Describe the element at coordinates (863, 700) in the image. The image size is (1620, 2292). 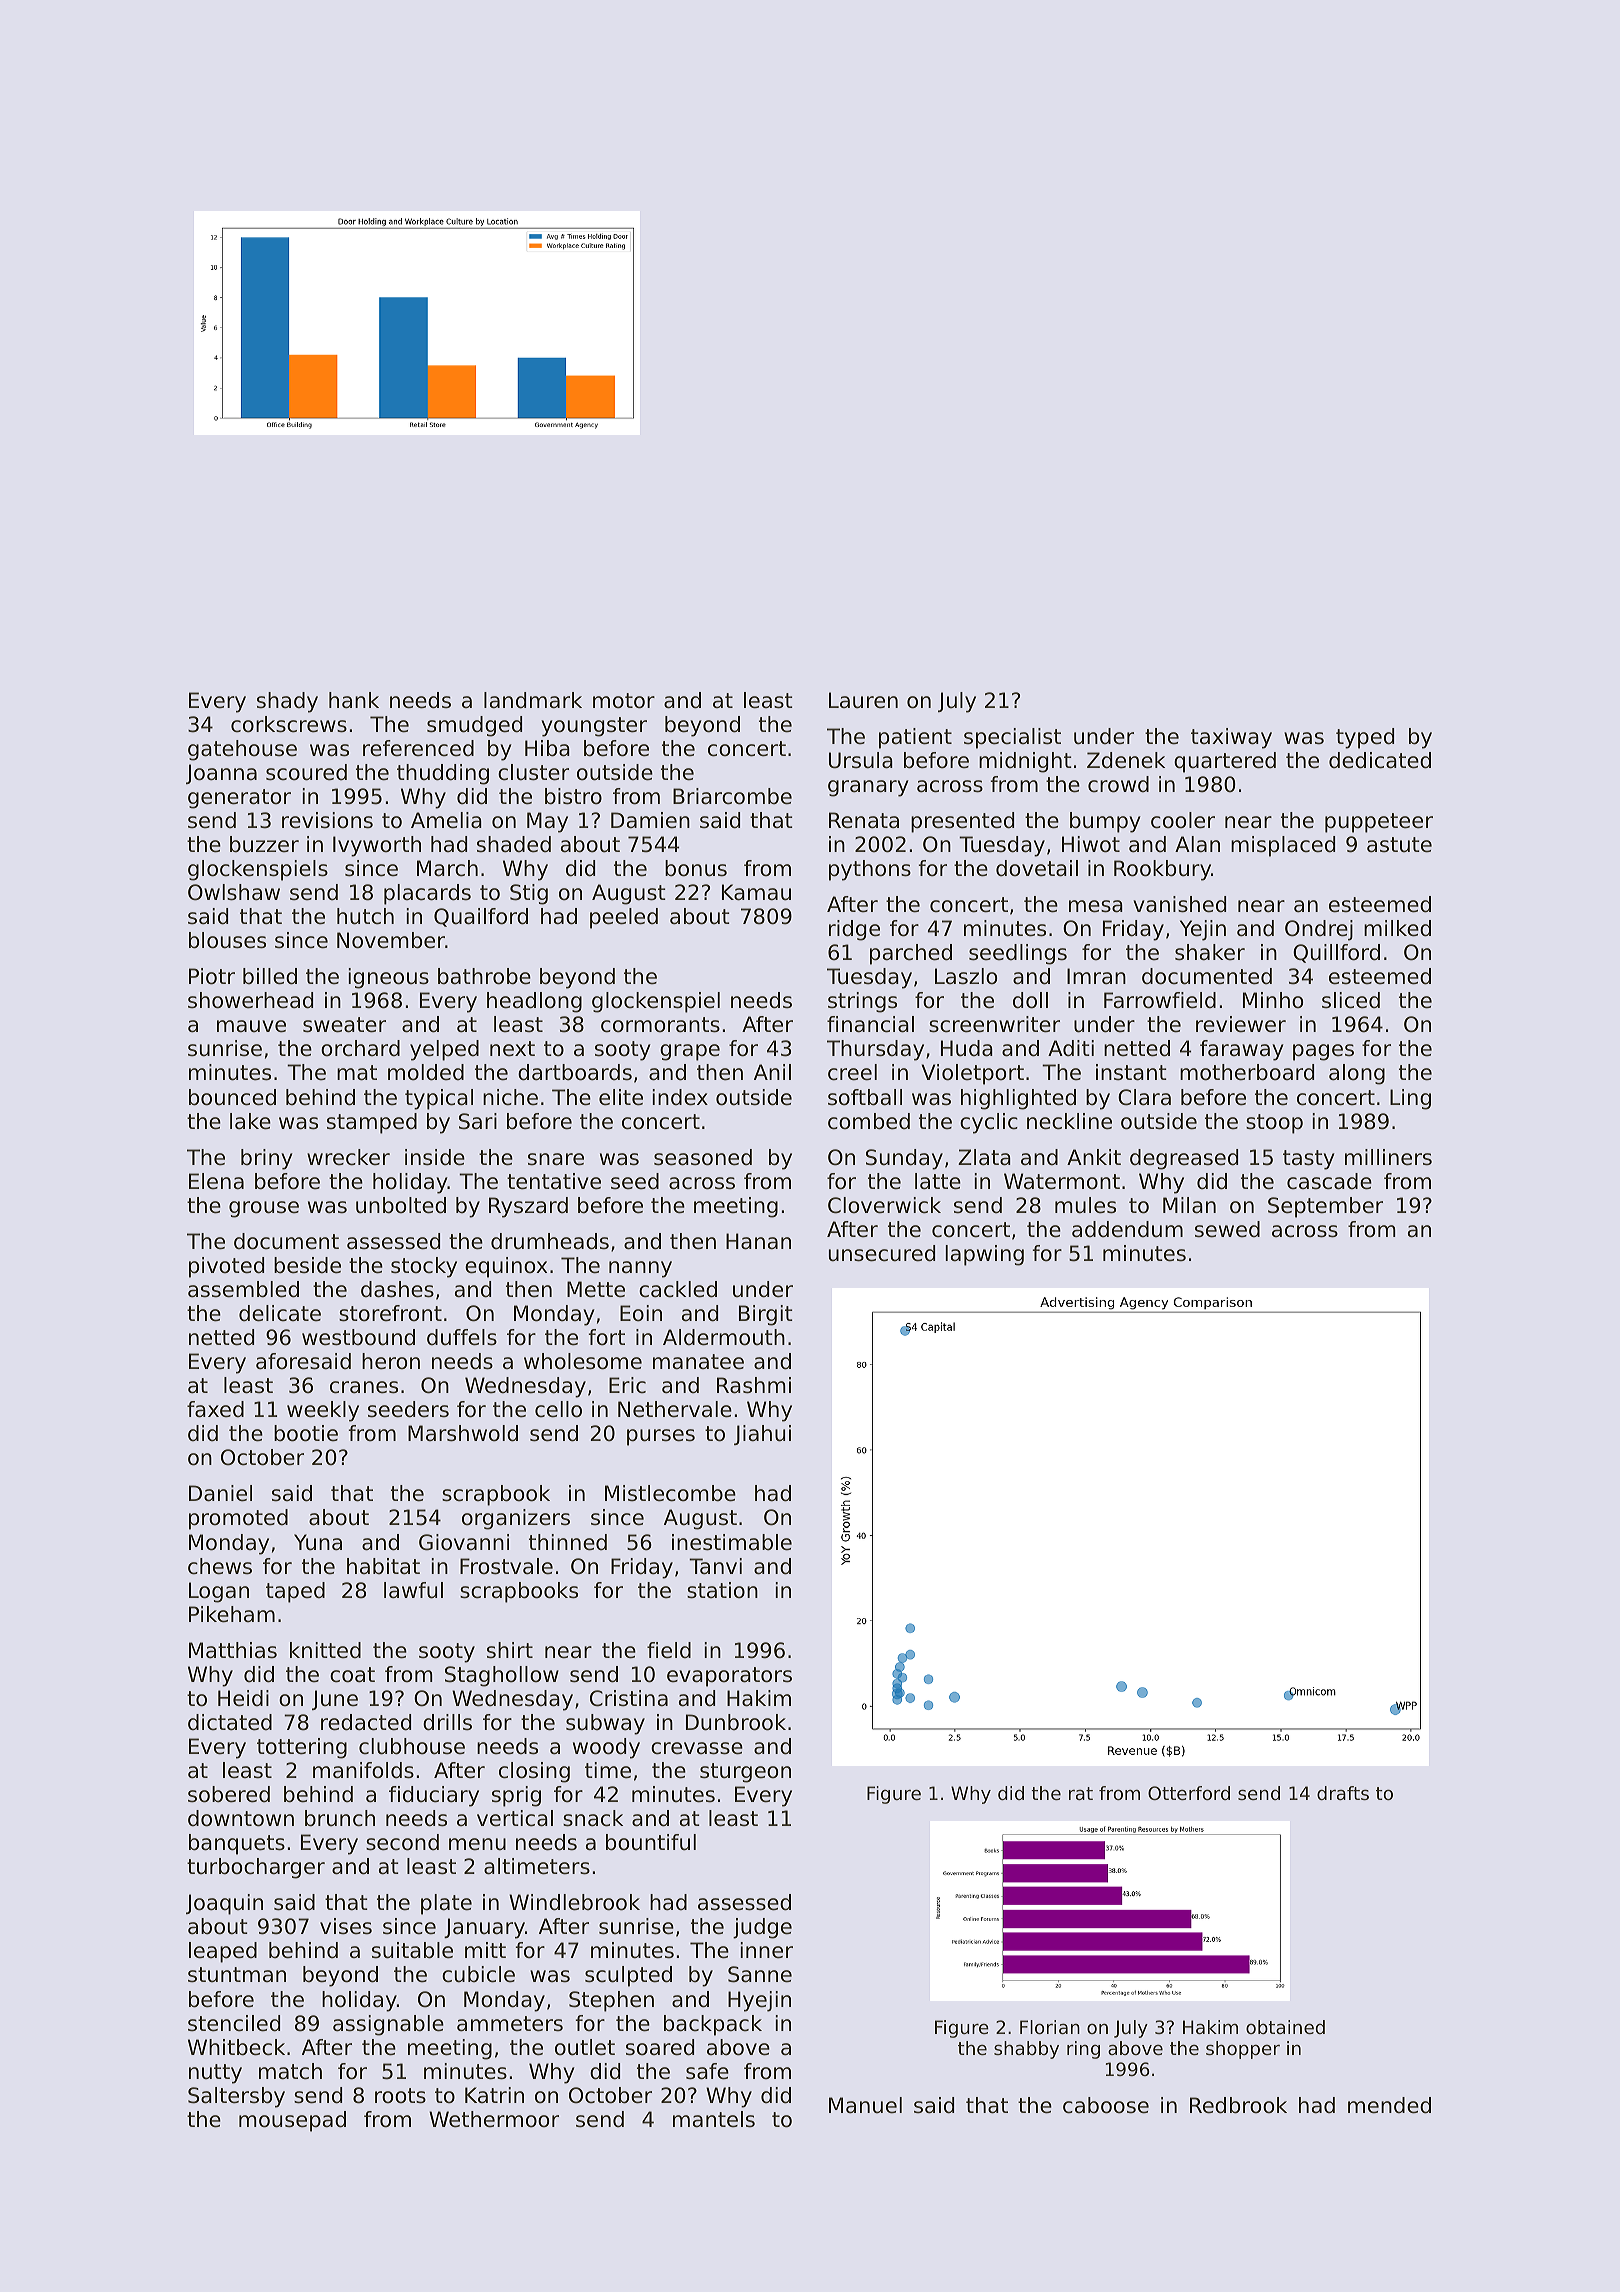
I see `Lauren` at that location.
